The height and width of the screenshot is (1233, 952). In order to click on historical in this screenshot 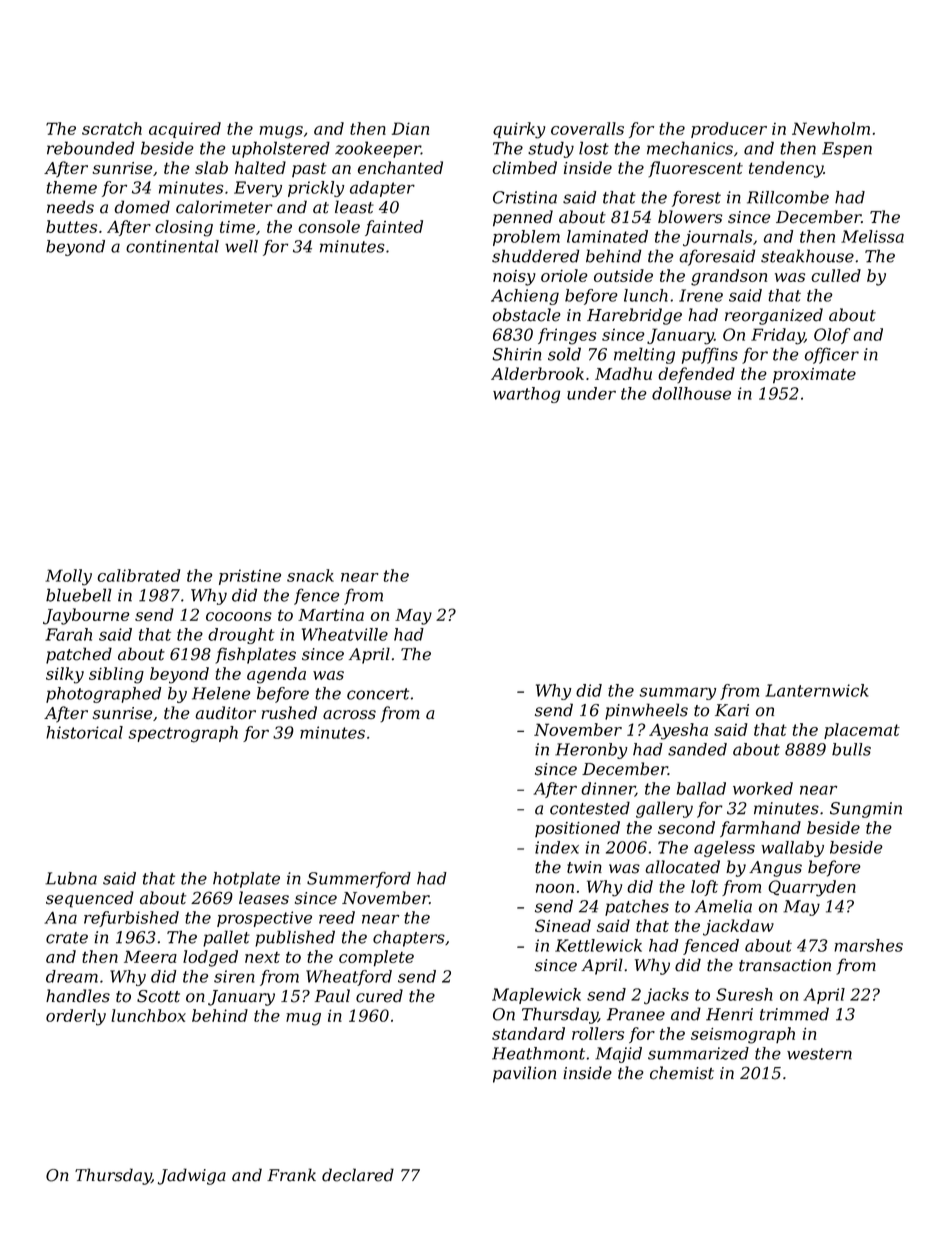, I will do `click(84, 732)`.
